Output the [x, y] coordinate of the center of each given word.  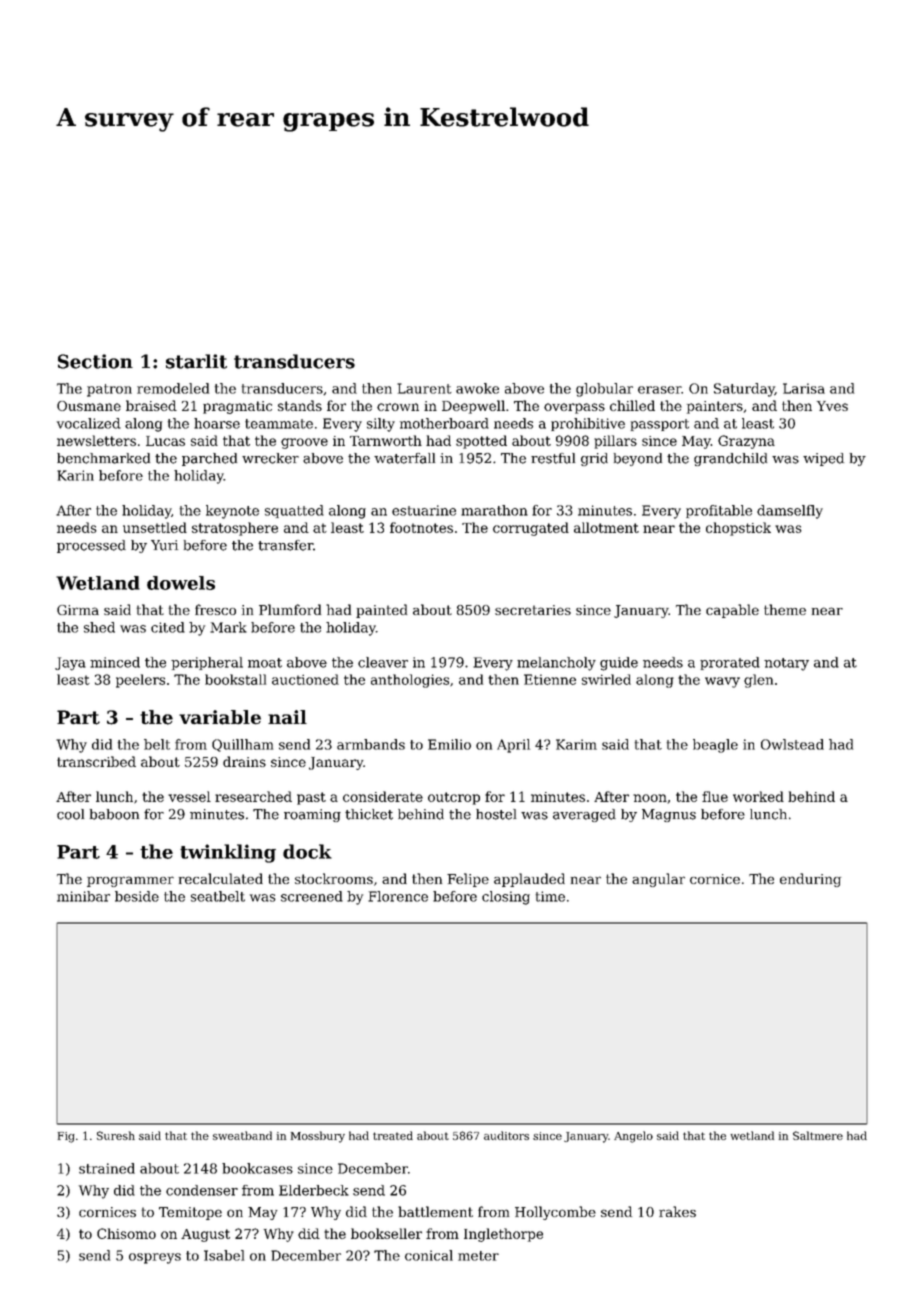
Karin [75, 475]
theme [785, 609]
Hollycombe [555, 1213]
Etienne [550, 679]
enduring [810, 880]
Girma [78, 610]
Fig [66, 1137]
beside [137, 896]
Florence [398, 896]
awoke [477, 388]
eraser [659, 390]
